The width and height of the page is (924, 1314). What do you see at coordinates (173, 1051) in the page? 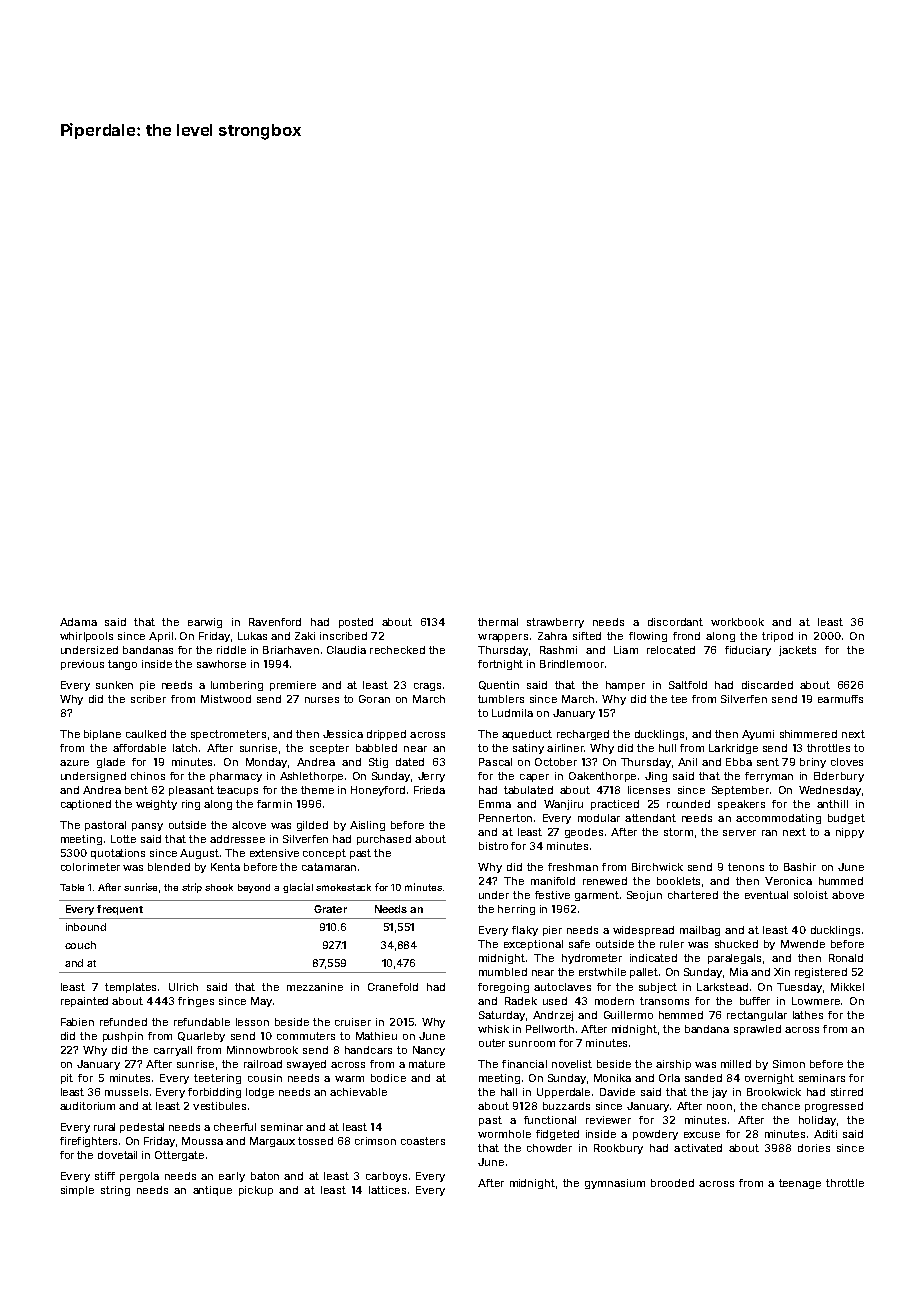
I see `carryall` at bounding box center [173, 1051].
